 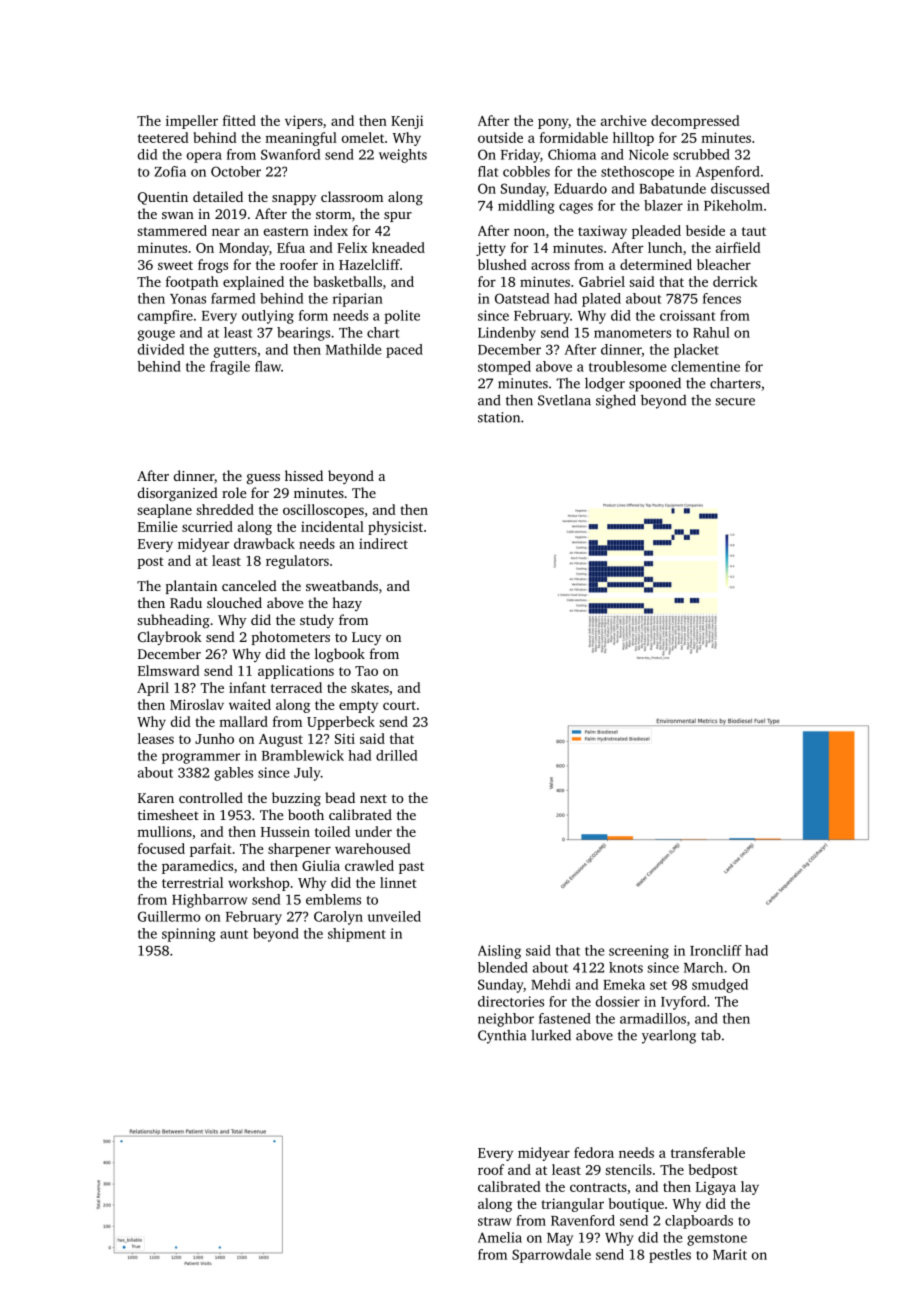 I want to click on aunt, so click(x=234, y=934).
